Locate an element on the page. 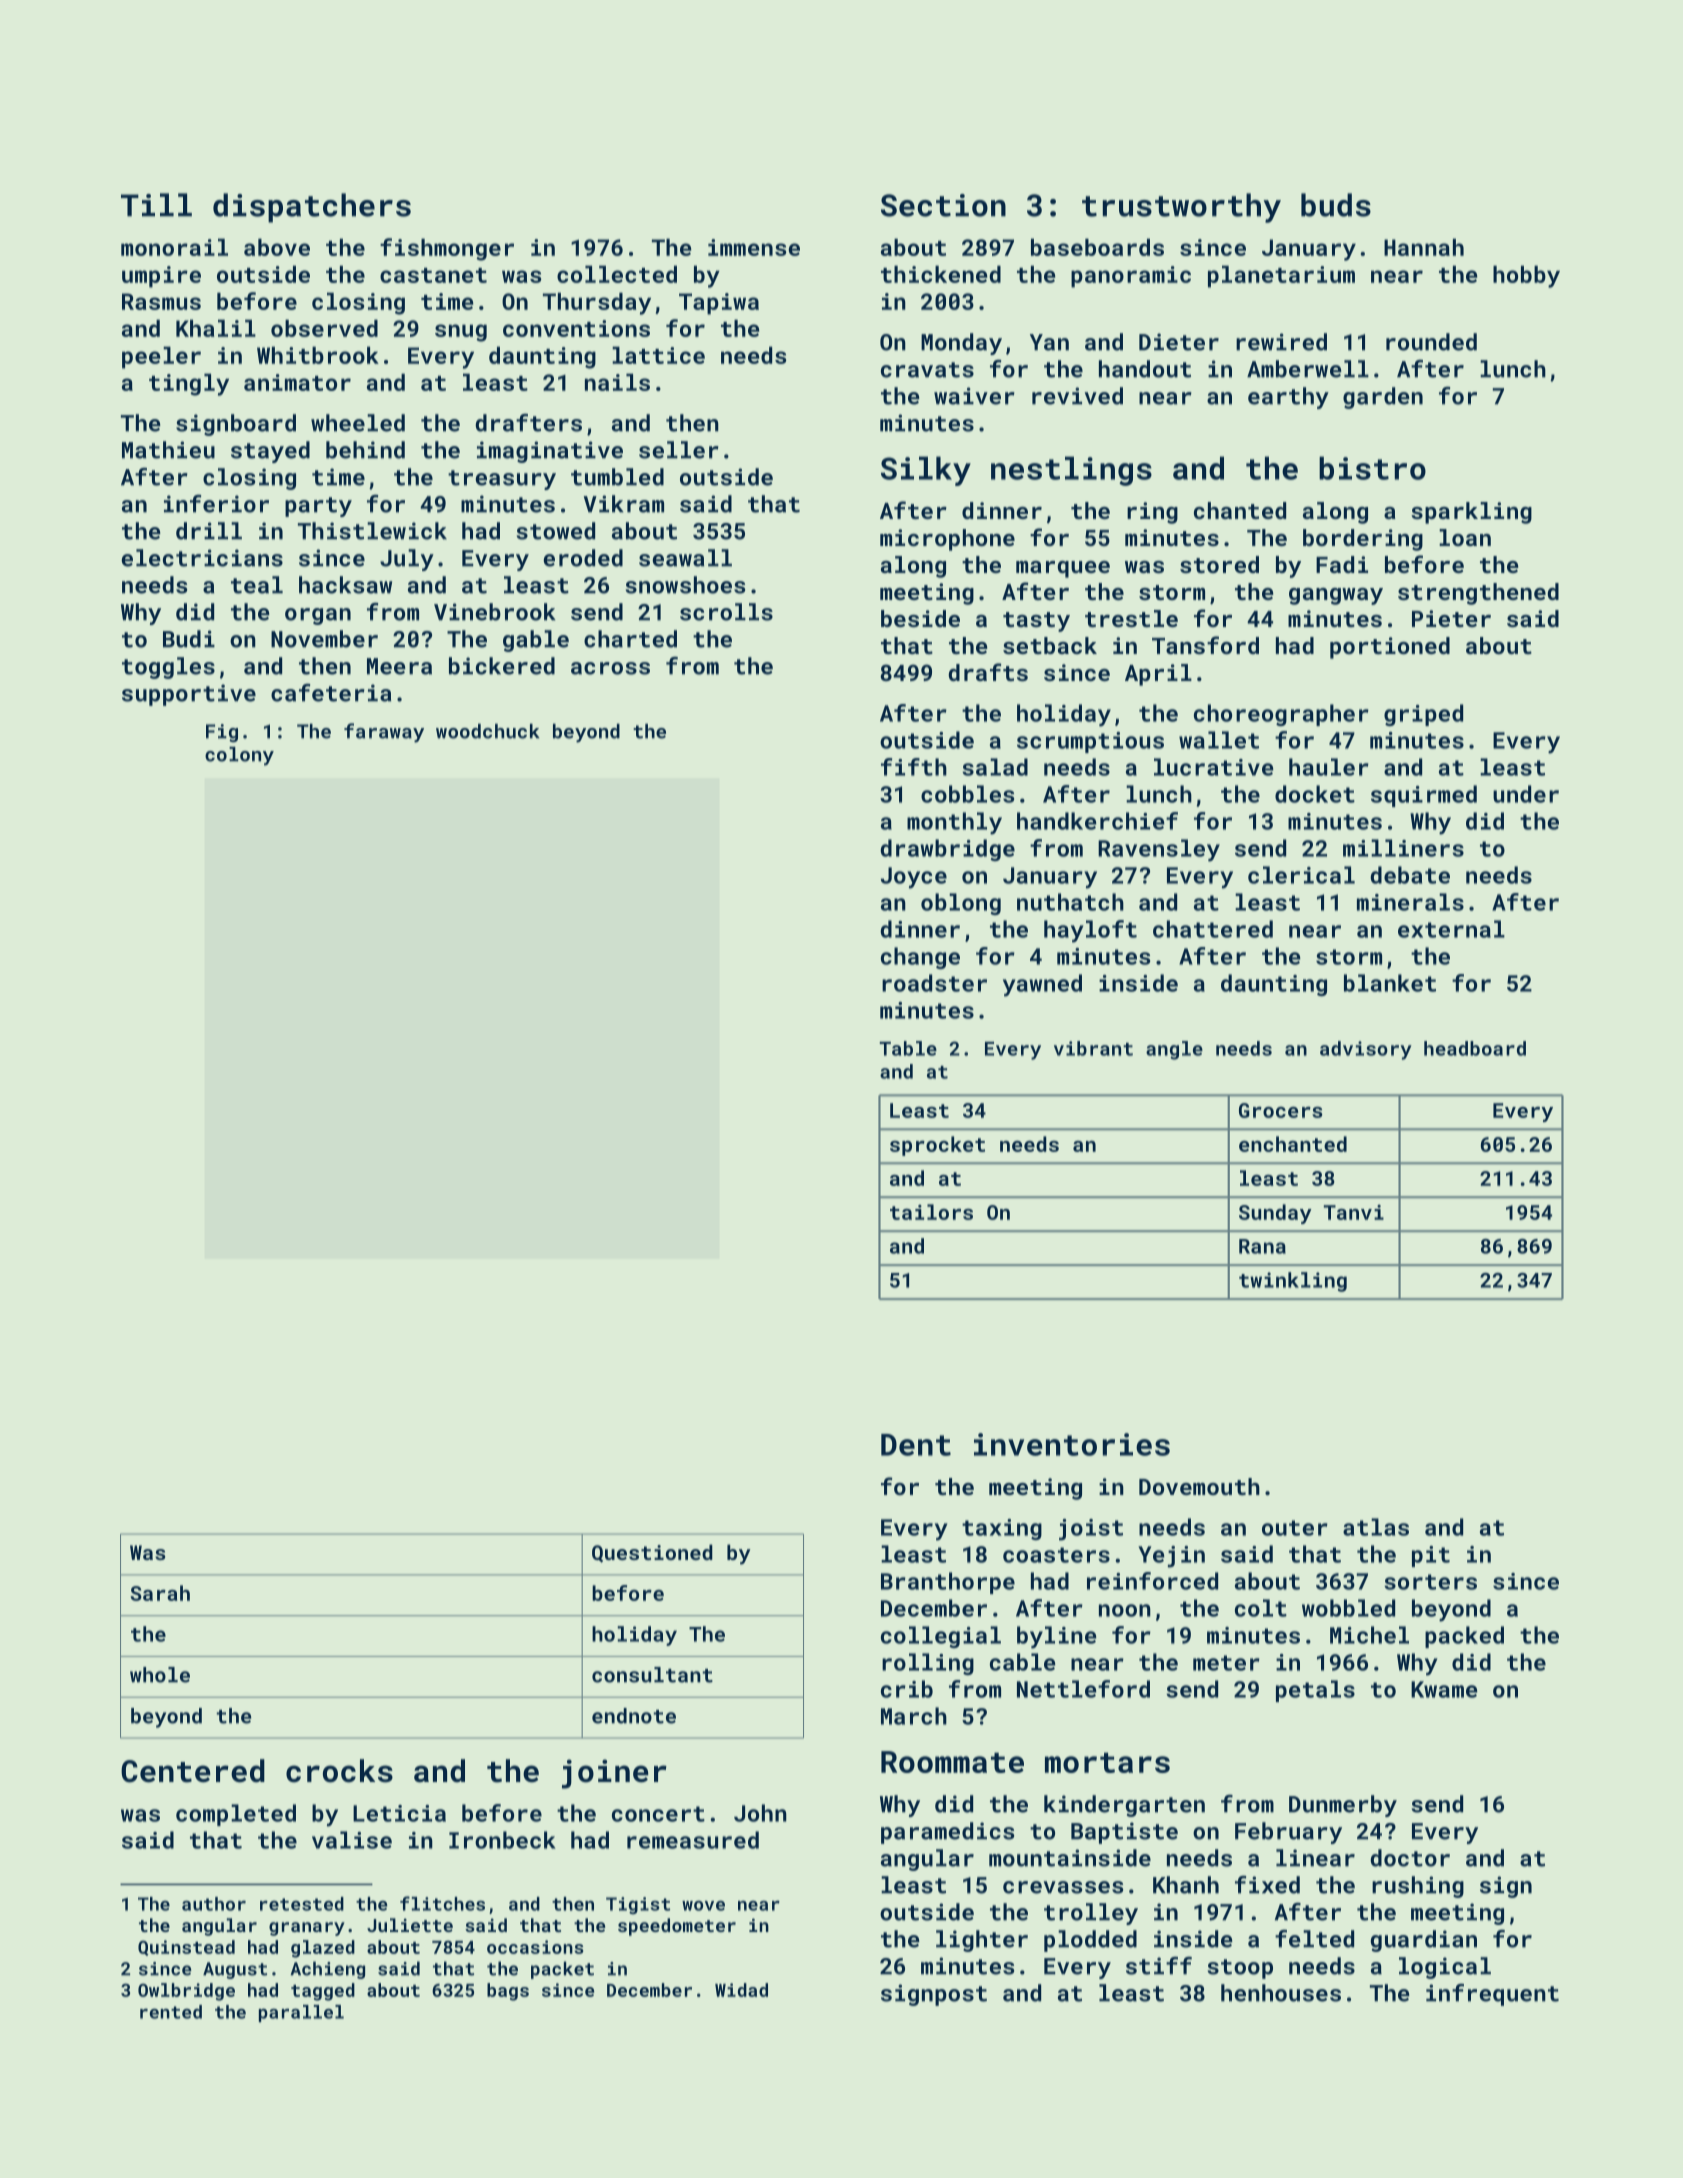 Image resolution: width=1683 pixels, height=2178 pixels. colony is located at coordinates (239, 756).
